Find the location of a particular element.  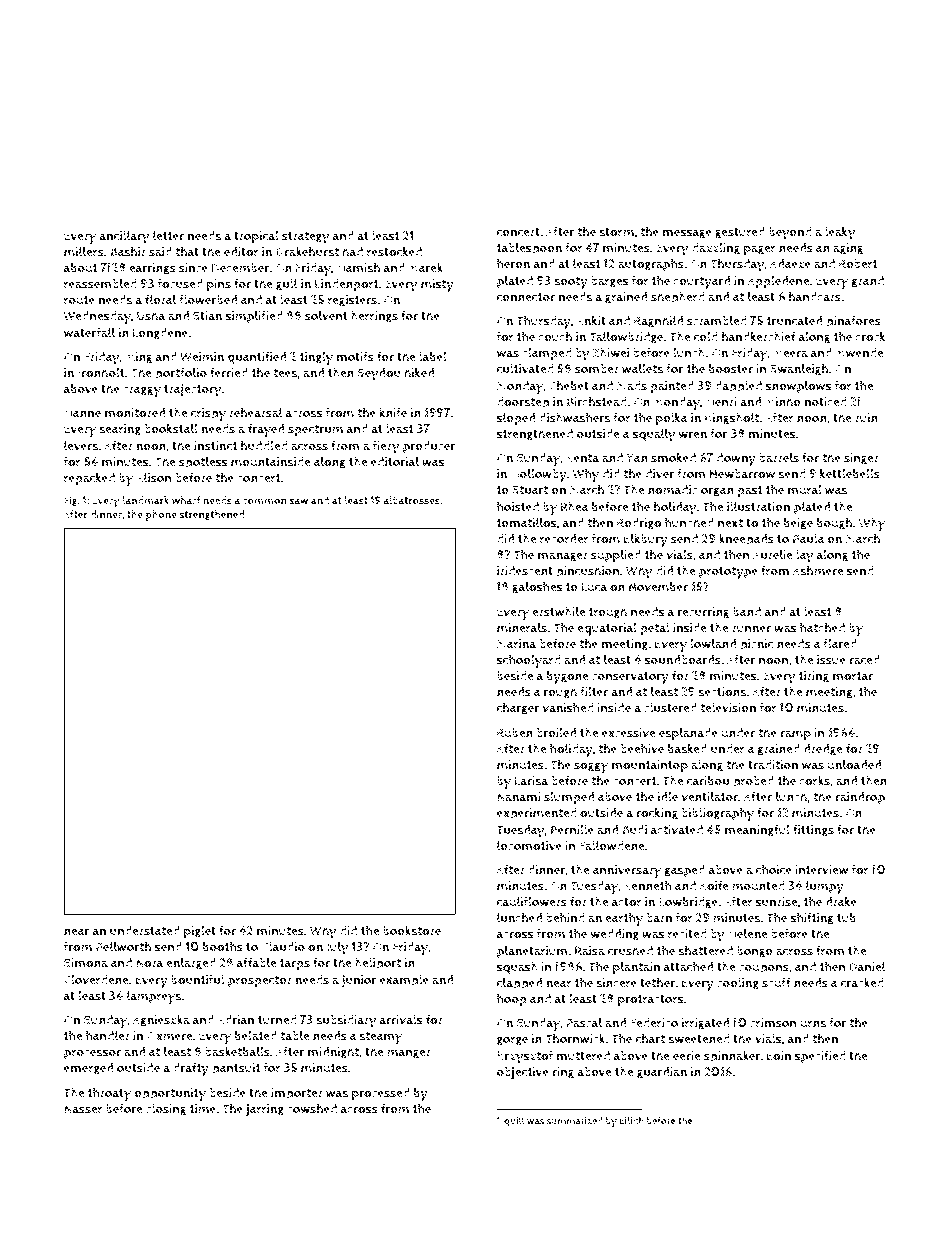

summarized is located at coordinates (575, 1121).
